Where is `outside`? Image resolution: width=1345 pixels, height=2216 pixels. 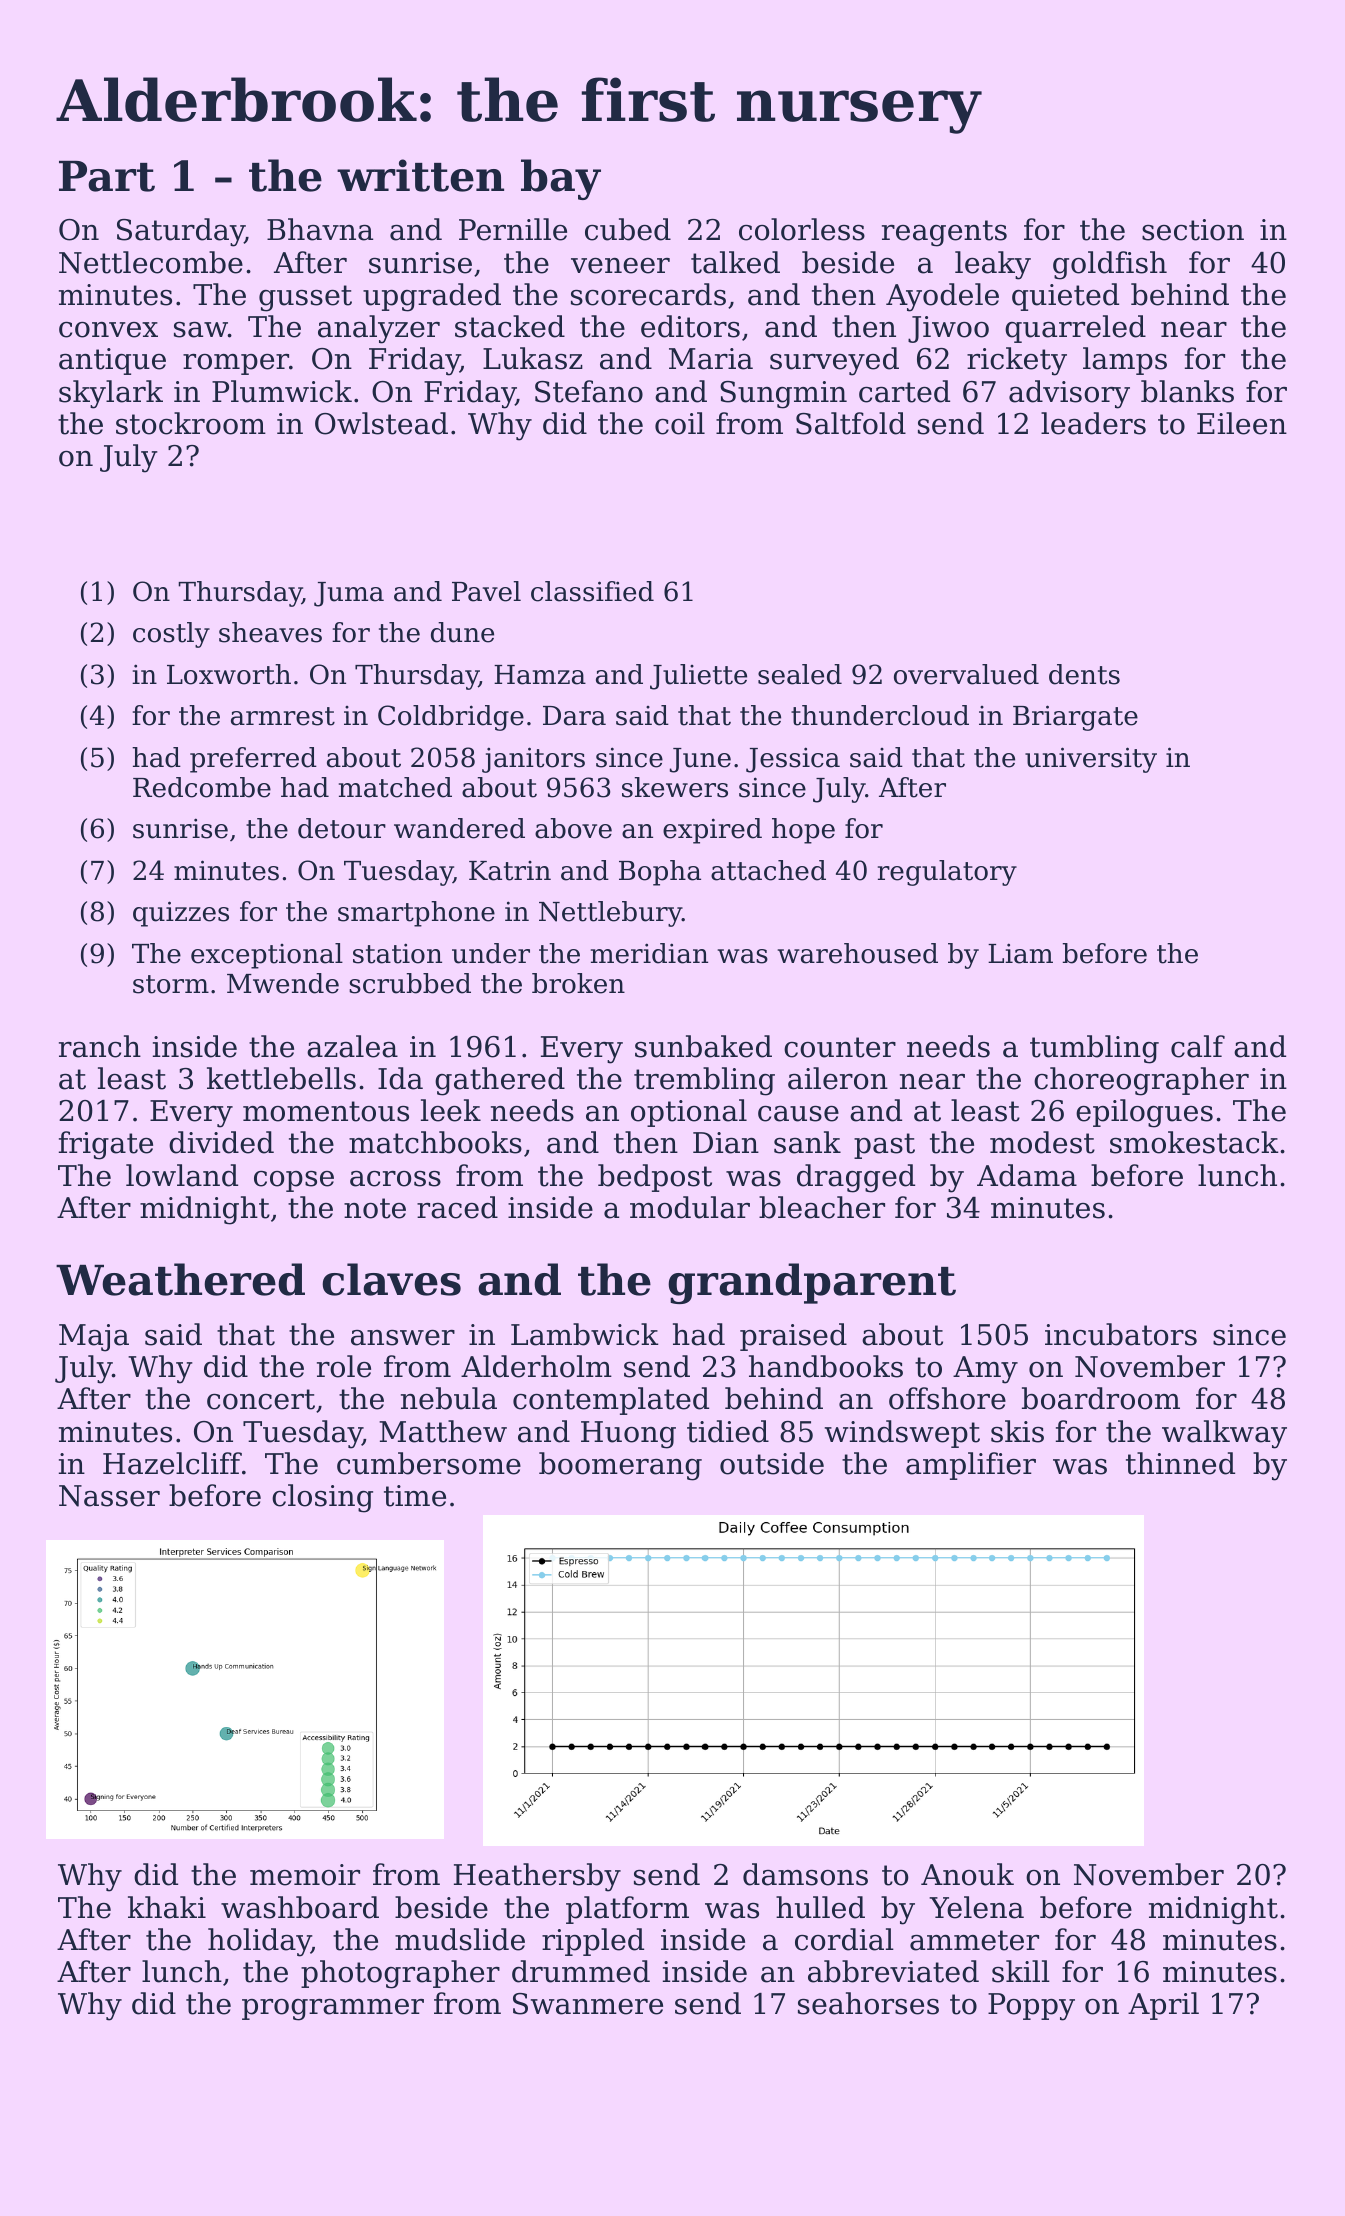 outside is located at coordinates (772, 1463).
